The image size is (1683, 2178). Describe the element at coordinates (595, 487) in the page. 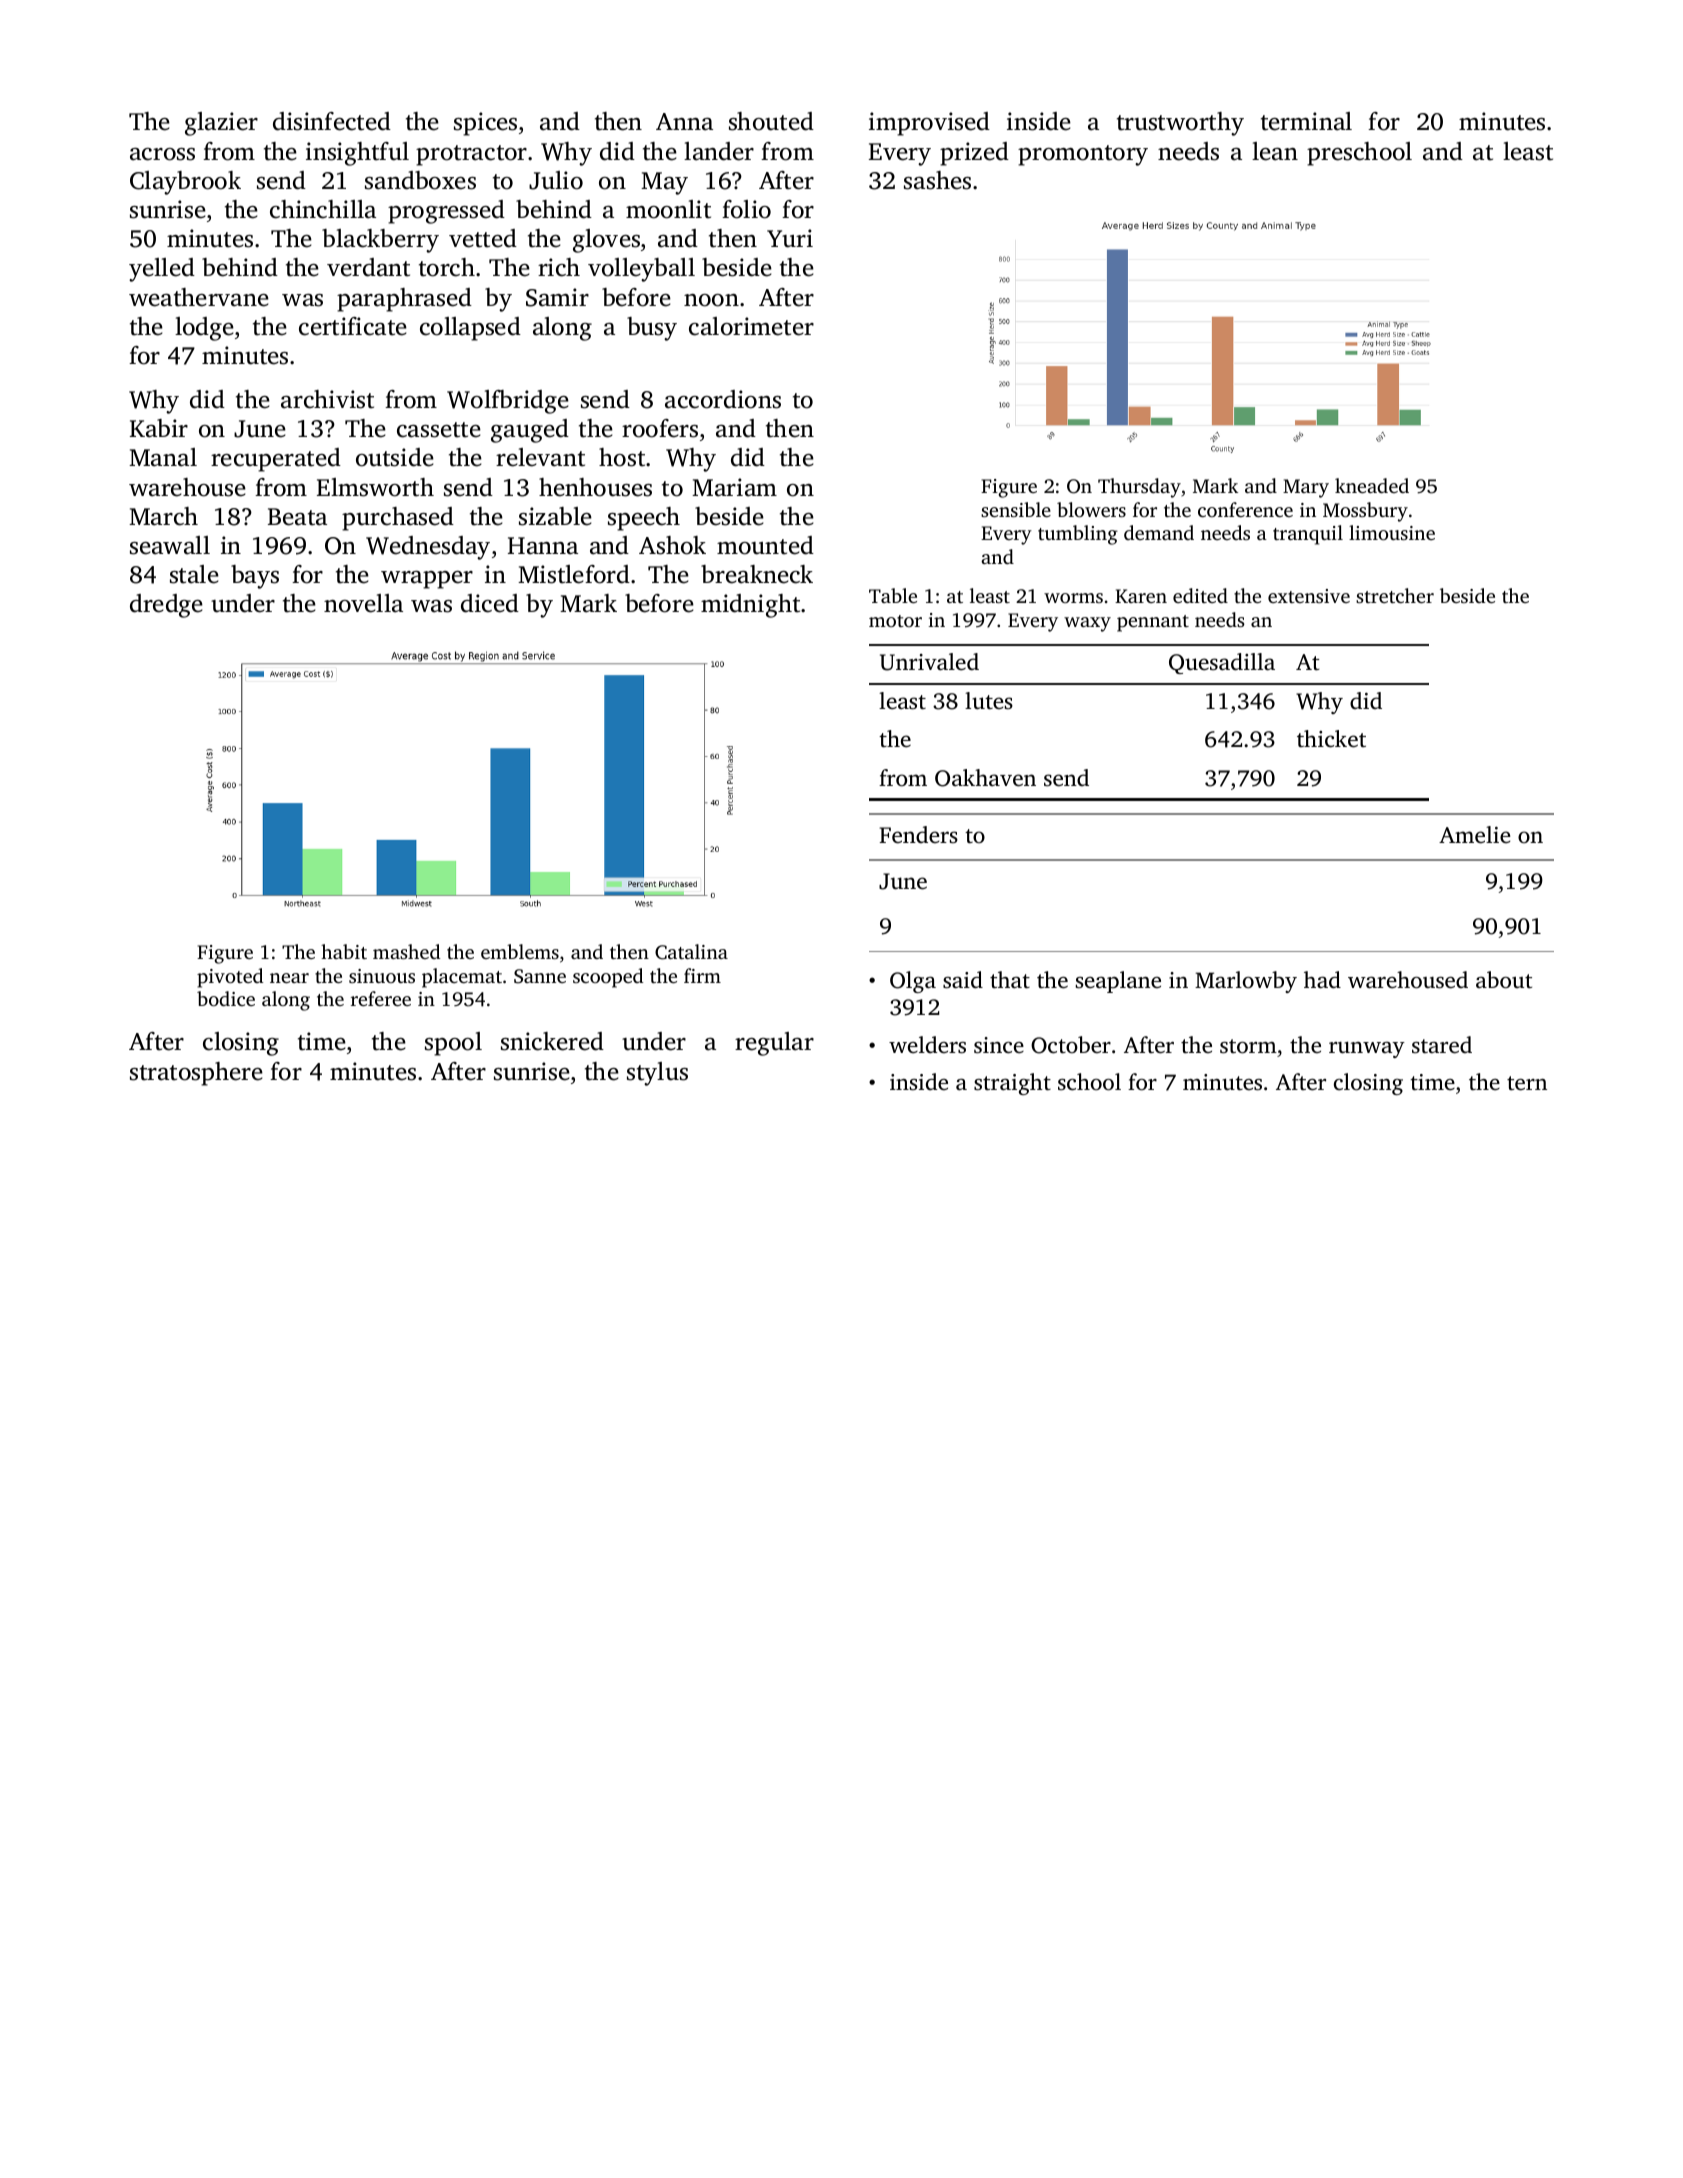

I see `henhouses` at that location.
